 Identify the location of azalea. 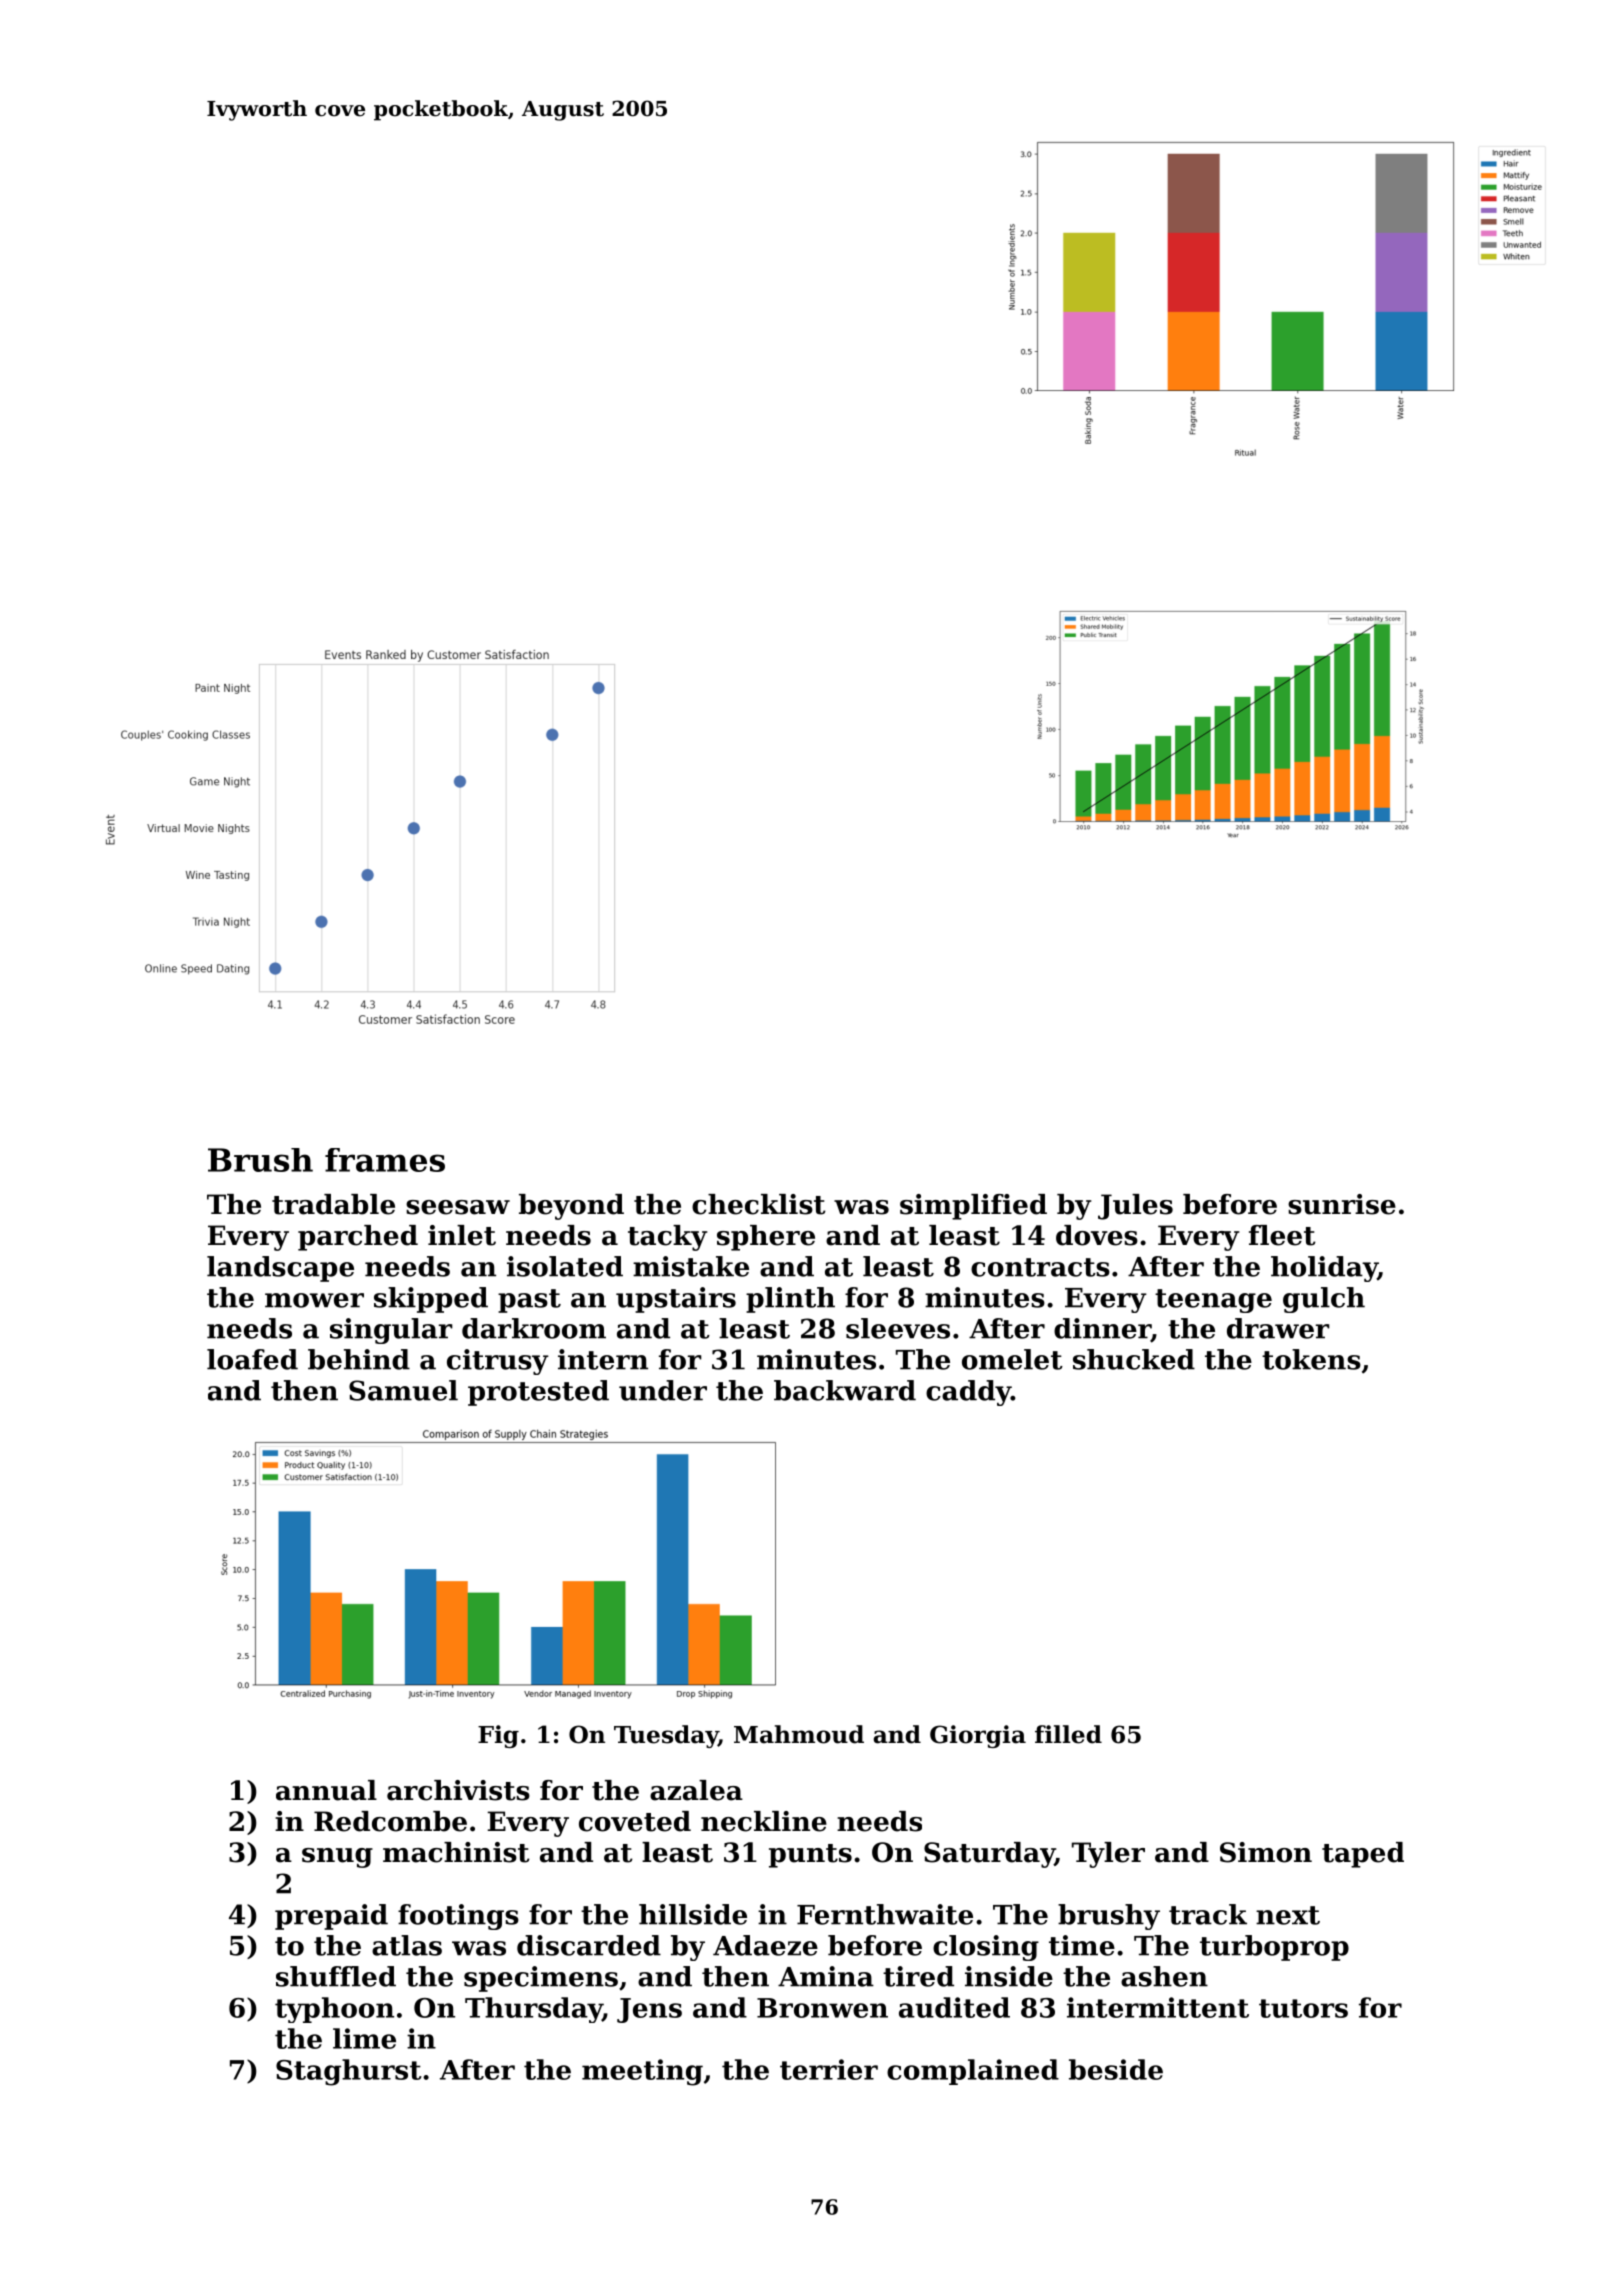
(696, 1790).
